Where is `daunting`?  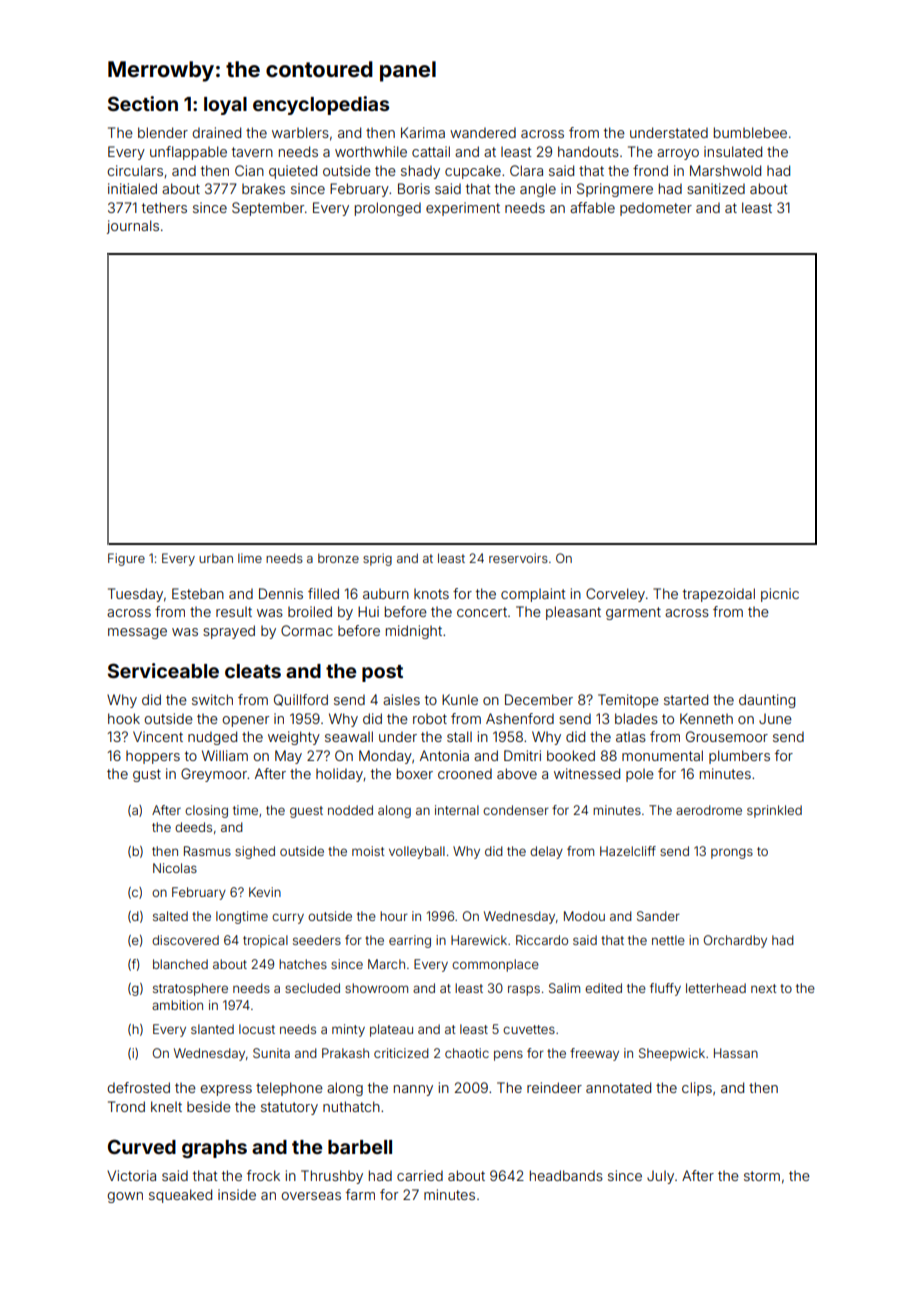 daunting is located at coordinates (767, 701).
